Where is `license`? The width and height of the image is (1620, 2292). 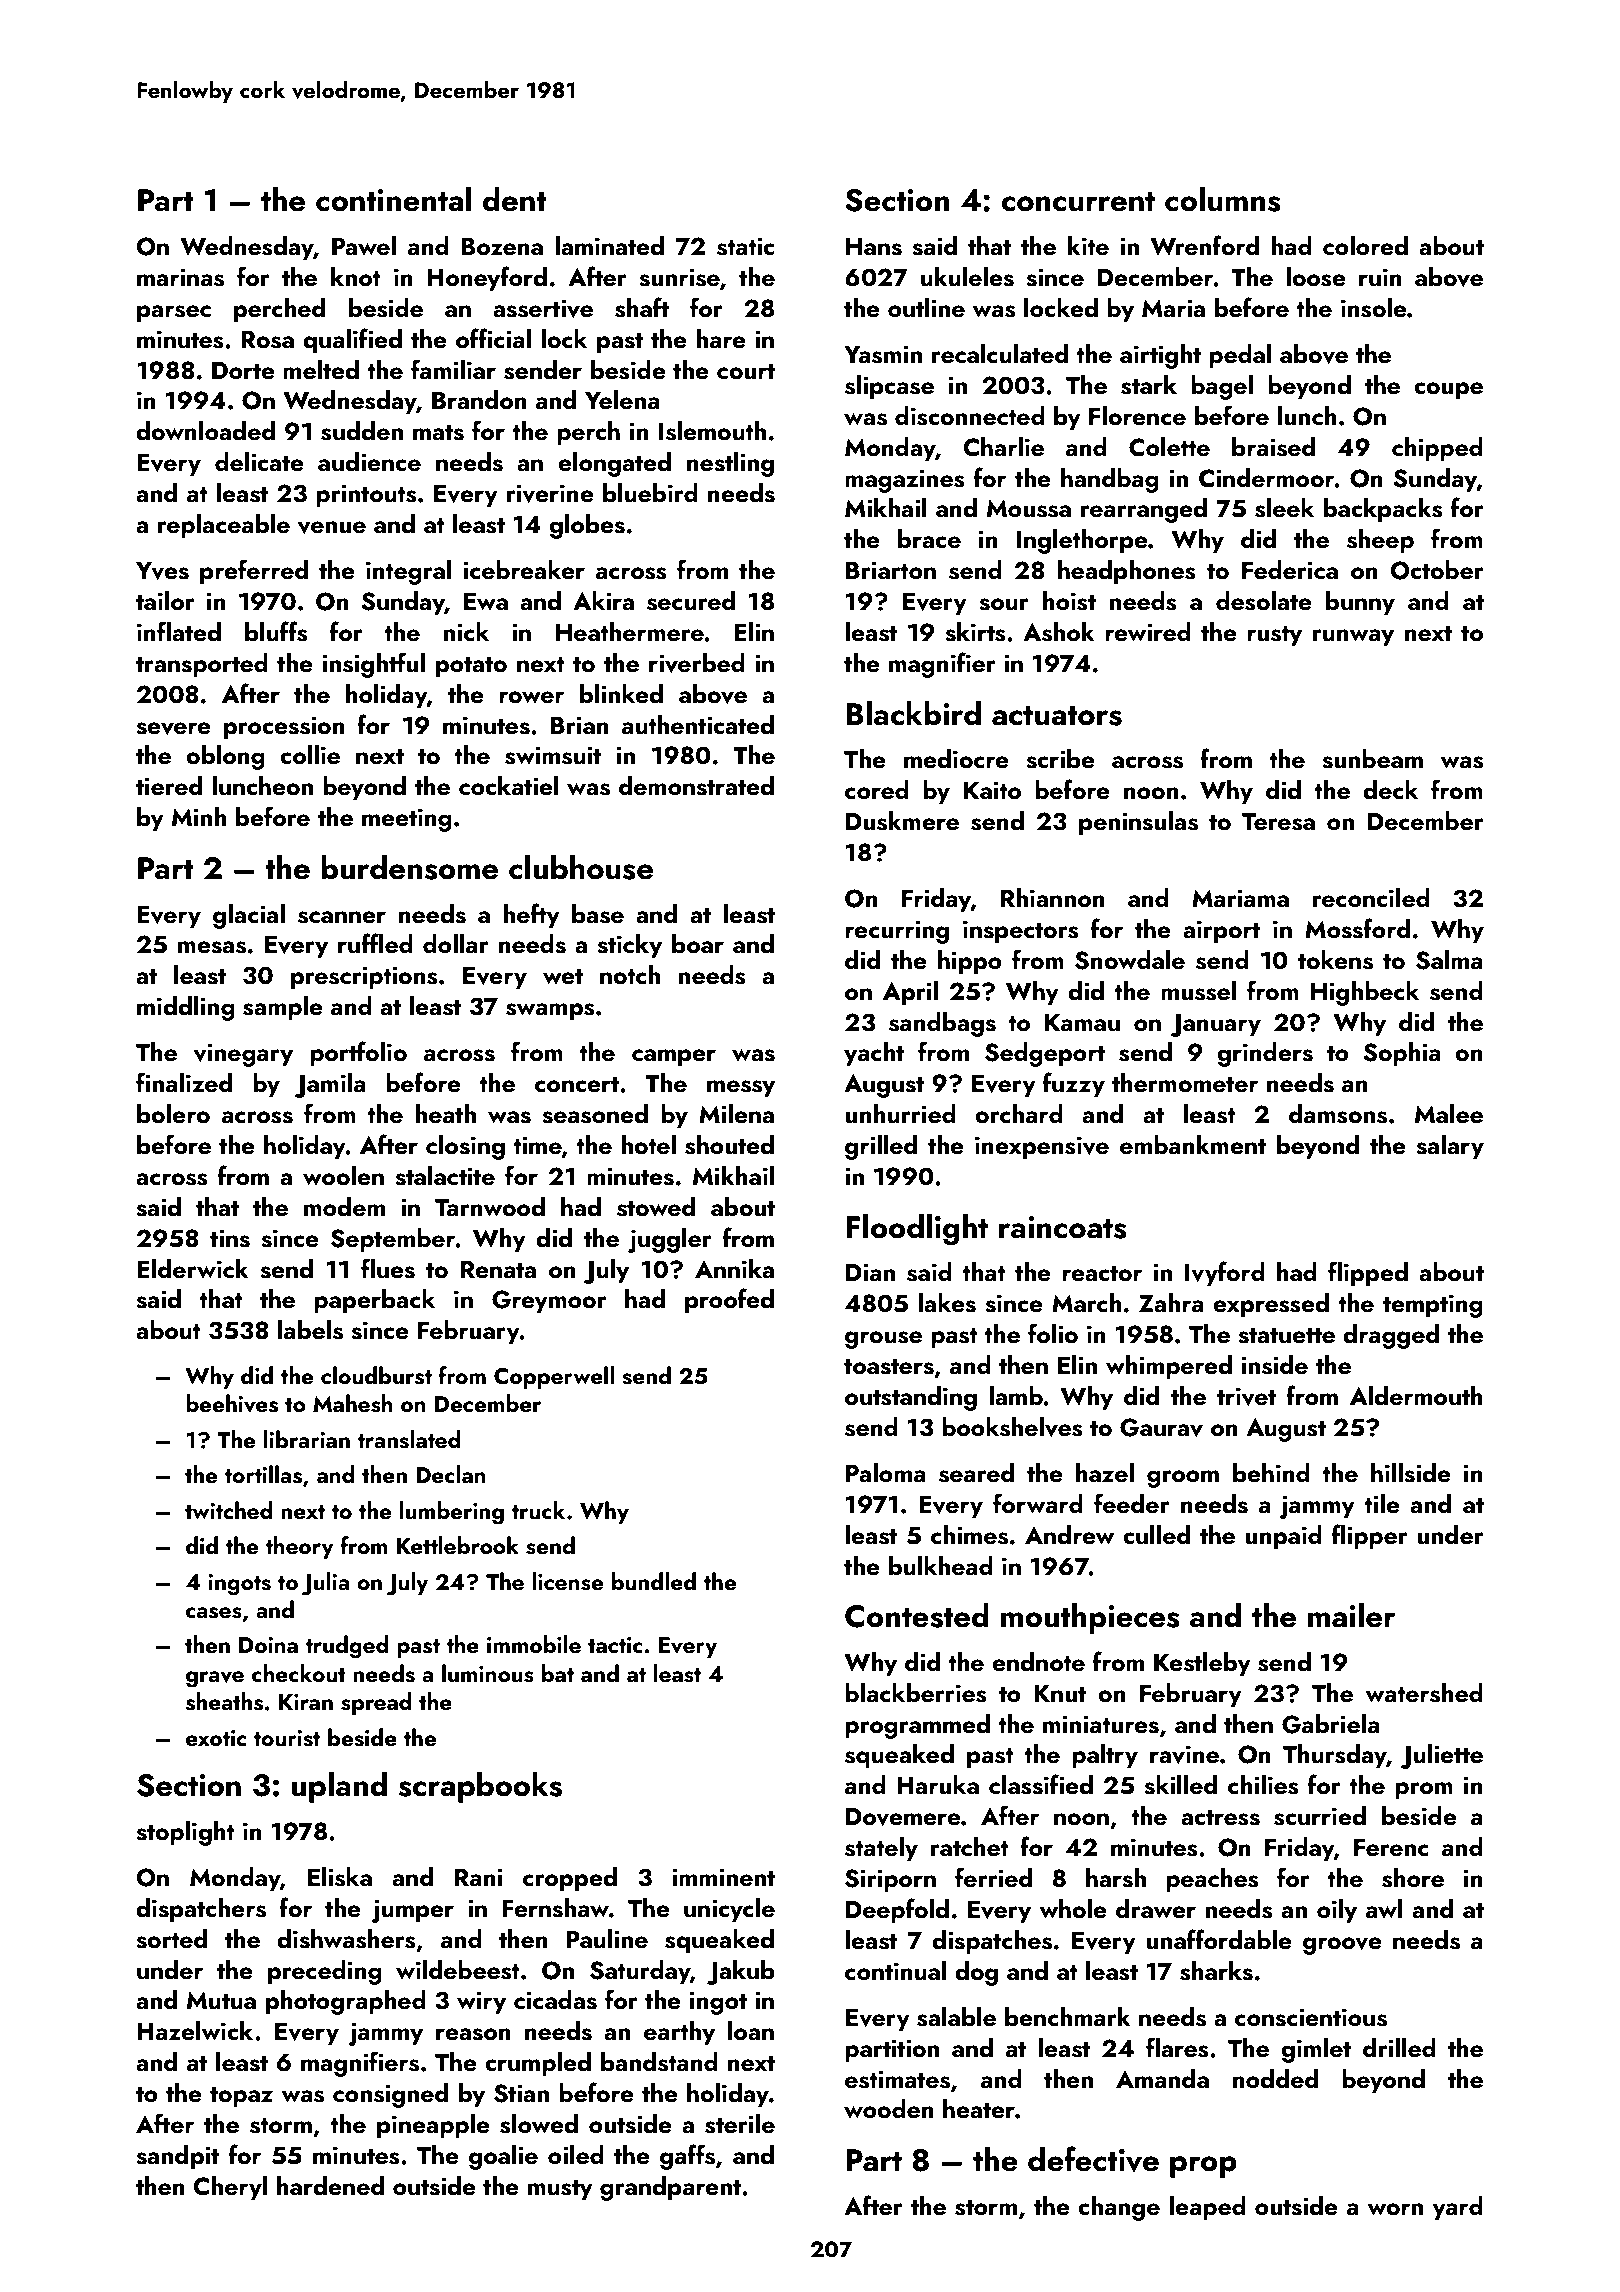
license is located at coordinates (567, 1581).
